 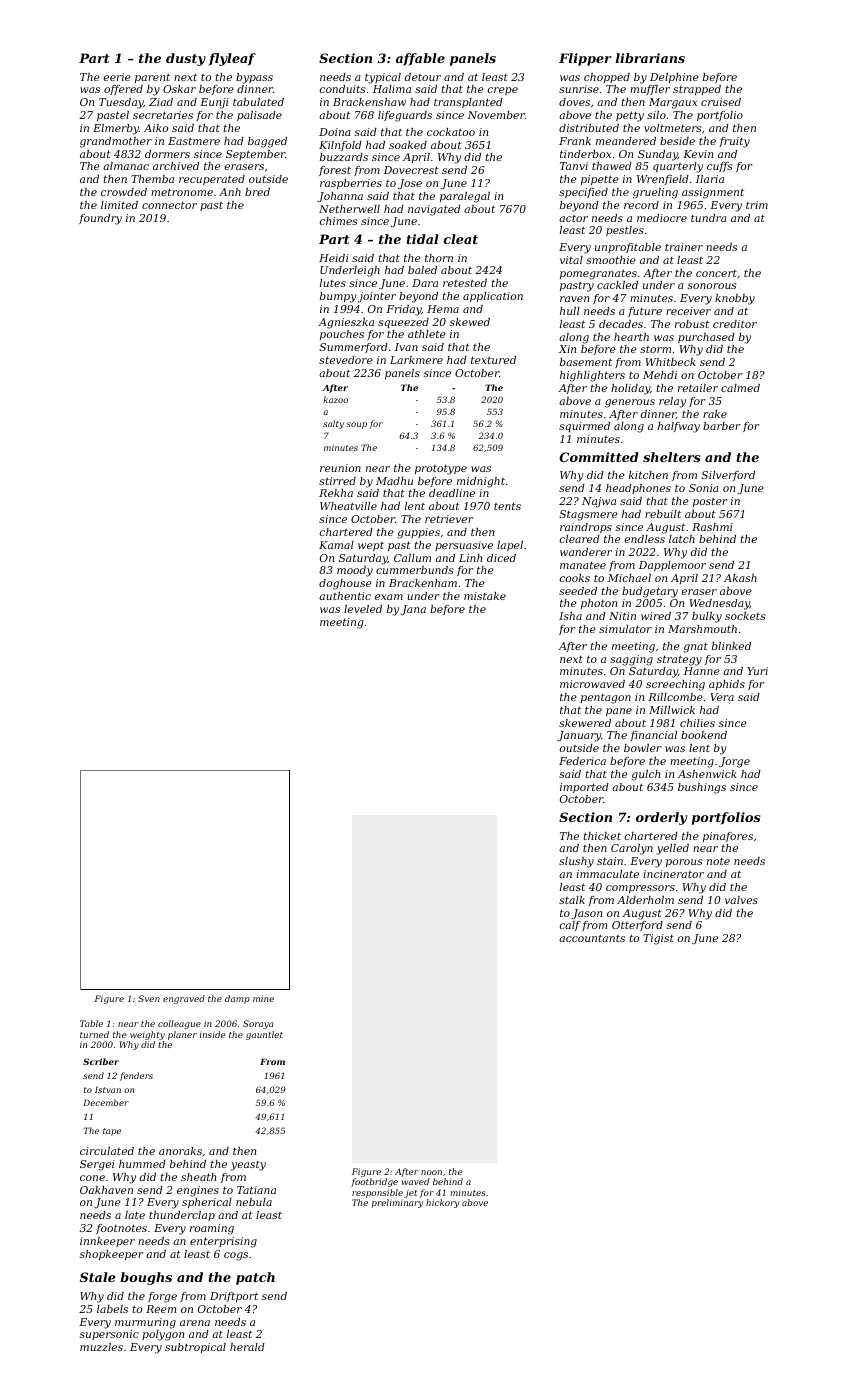 I want to click on Driftport, so click(x=234, y=1297).
